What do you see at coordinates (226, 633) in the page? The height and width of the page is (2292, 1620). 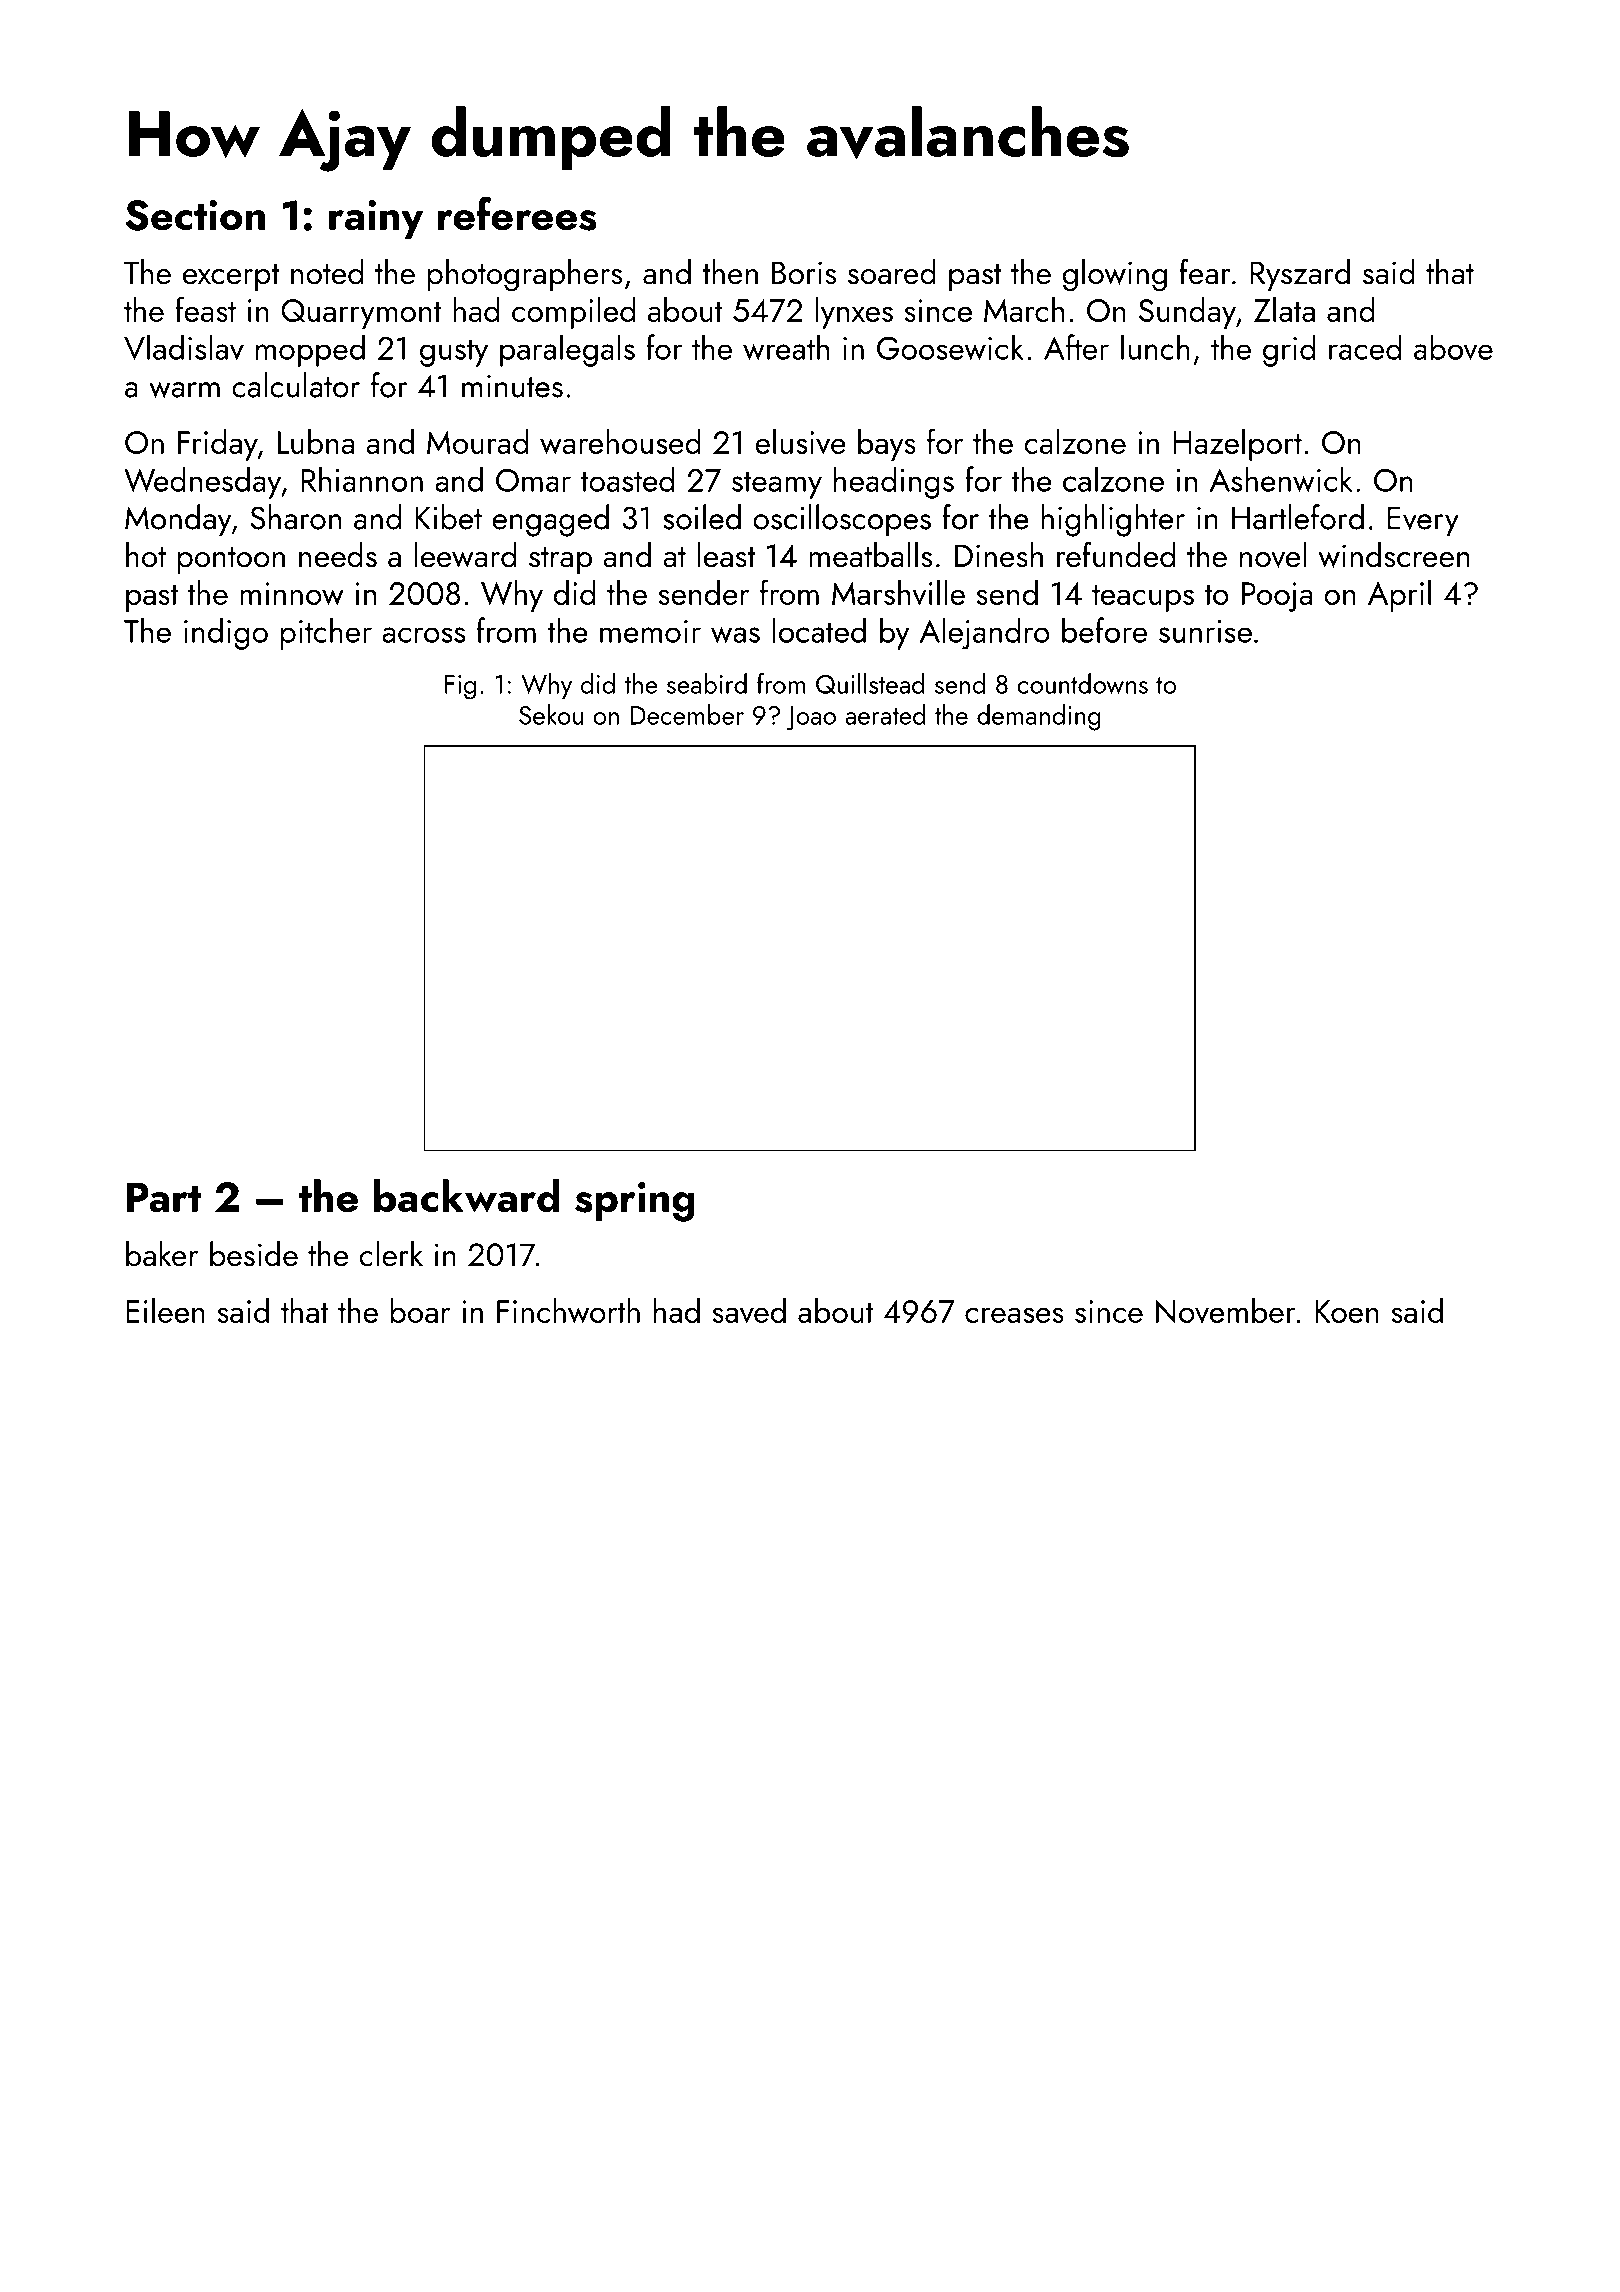 I see `indigo` at bounding box center [226, 633].
